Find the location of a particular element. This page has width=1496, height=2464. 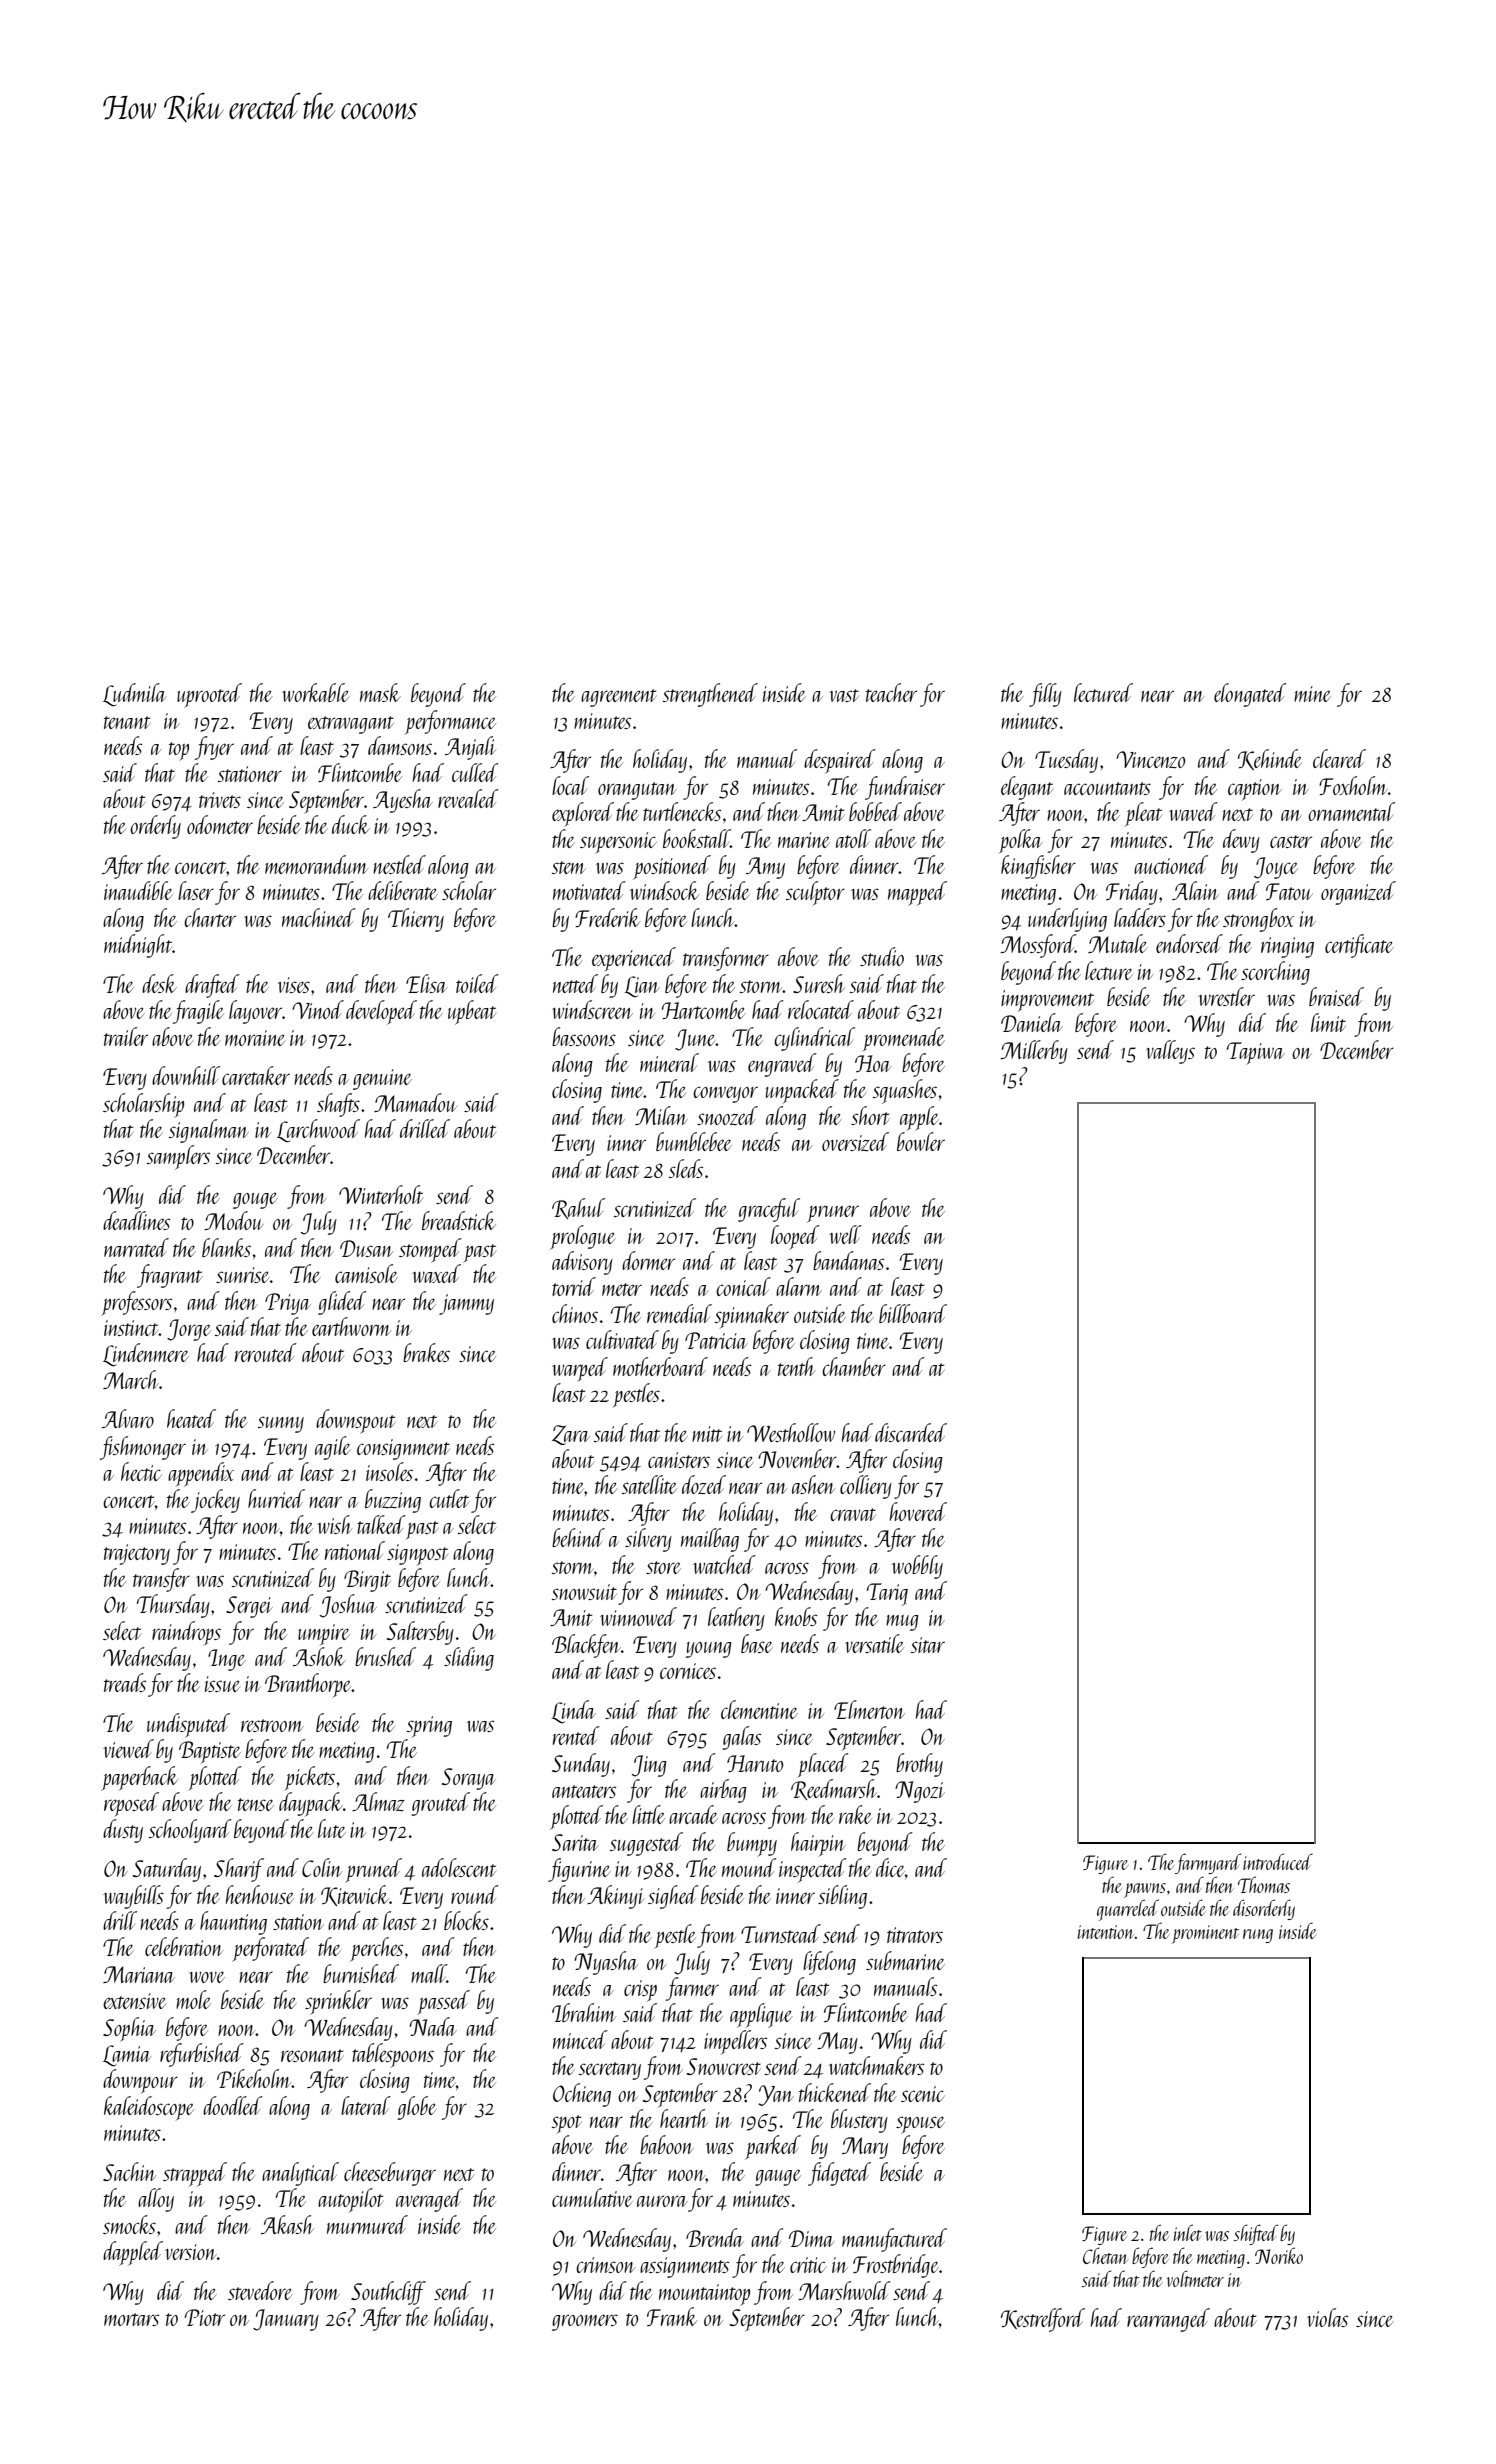

Lindenmere is located at coordinates (146, 1355).
